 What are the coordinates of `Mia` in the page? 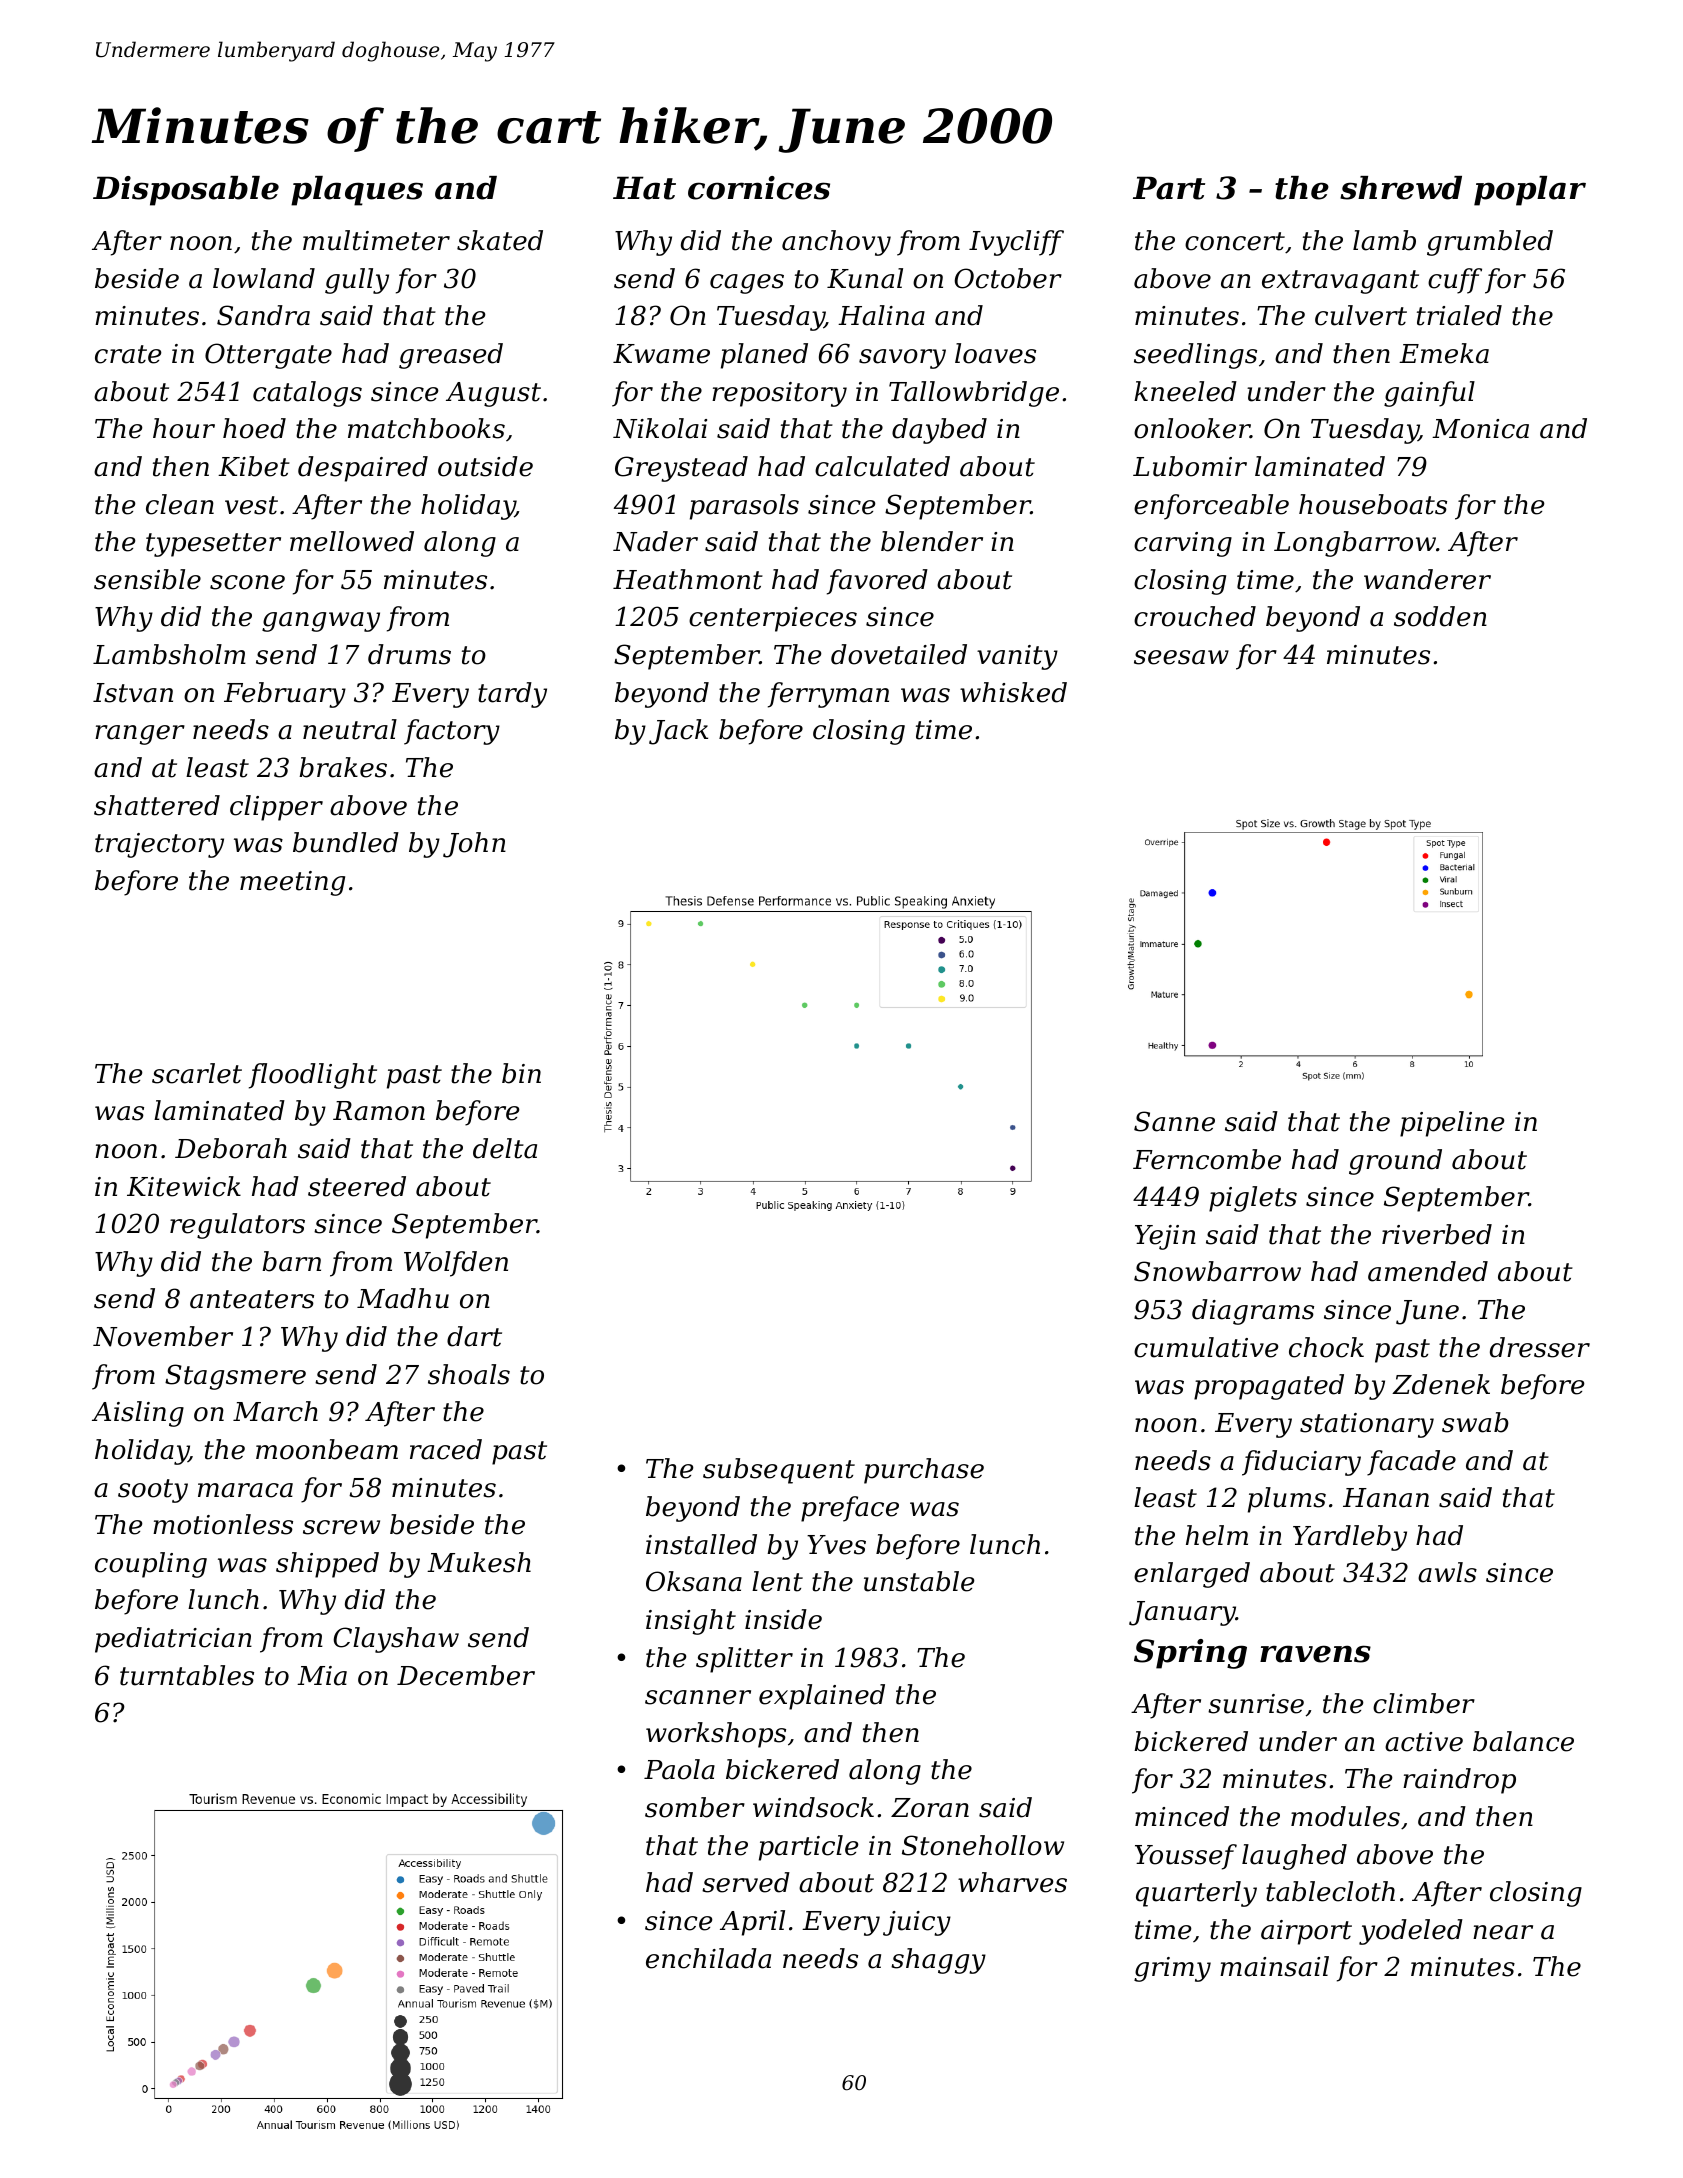 It's located at (322, 1676).
